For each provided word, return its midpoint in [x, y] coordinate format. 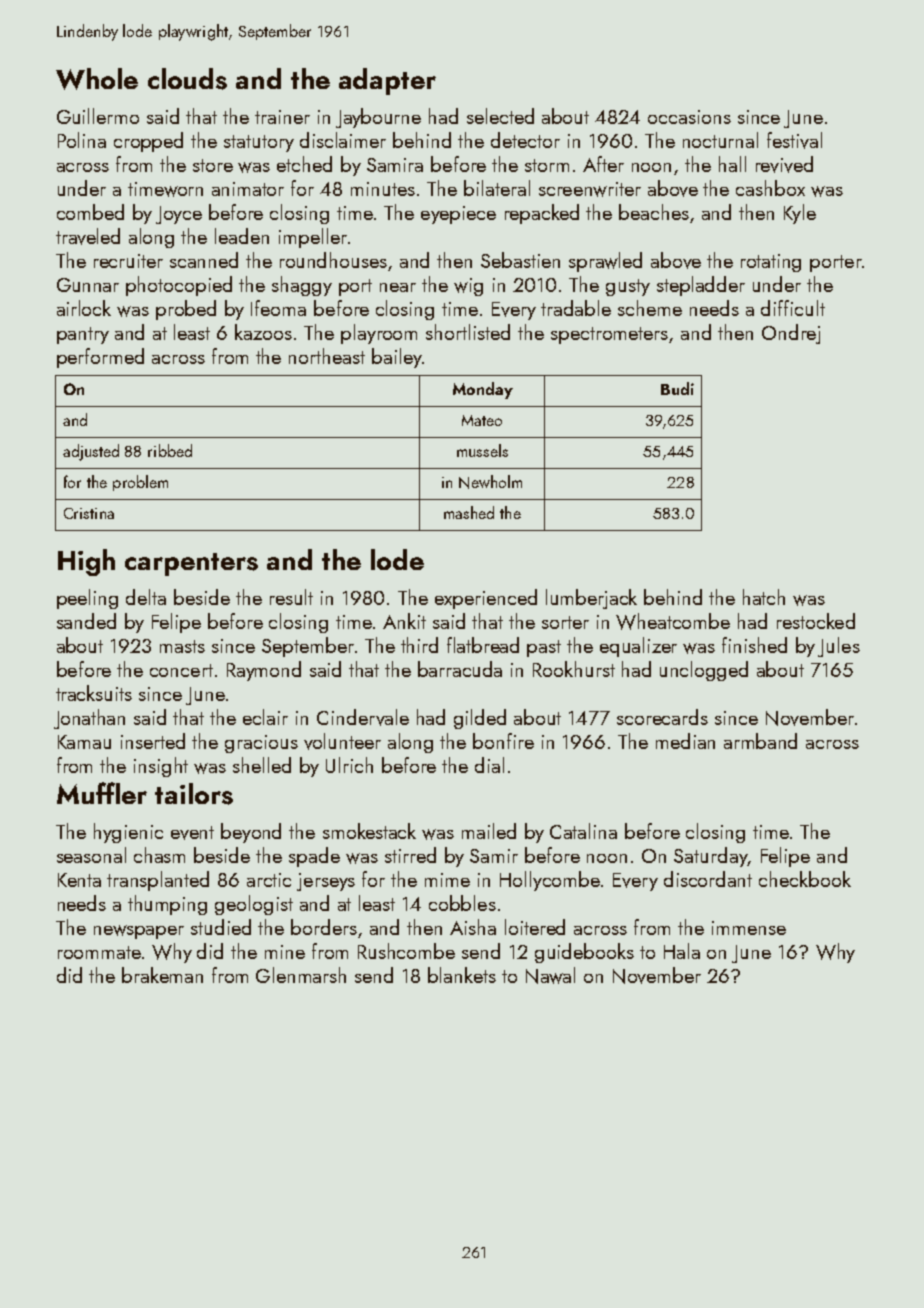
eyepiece [458, 215]
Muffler [102, 793]
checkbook [805, 879]
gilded [480, 719]
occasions [689, 117]
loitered [535, 927]
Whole [97, 79]
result [291, 597]
